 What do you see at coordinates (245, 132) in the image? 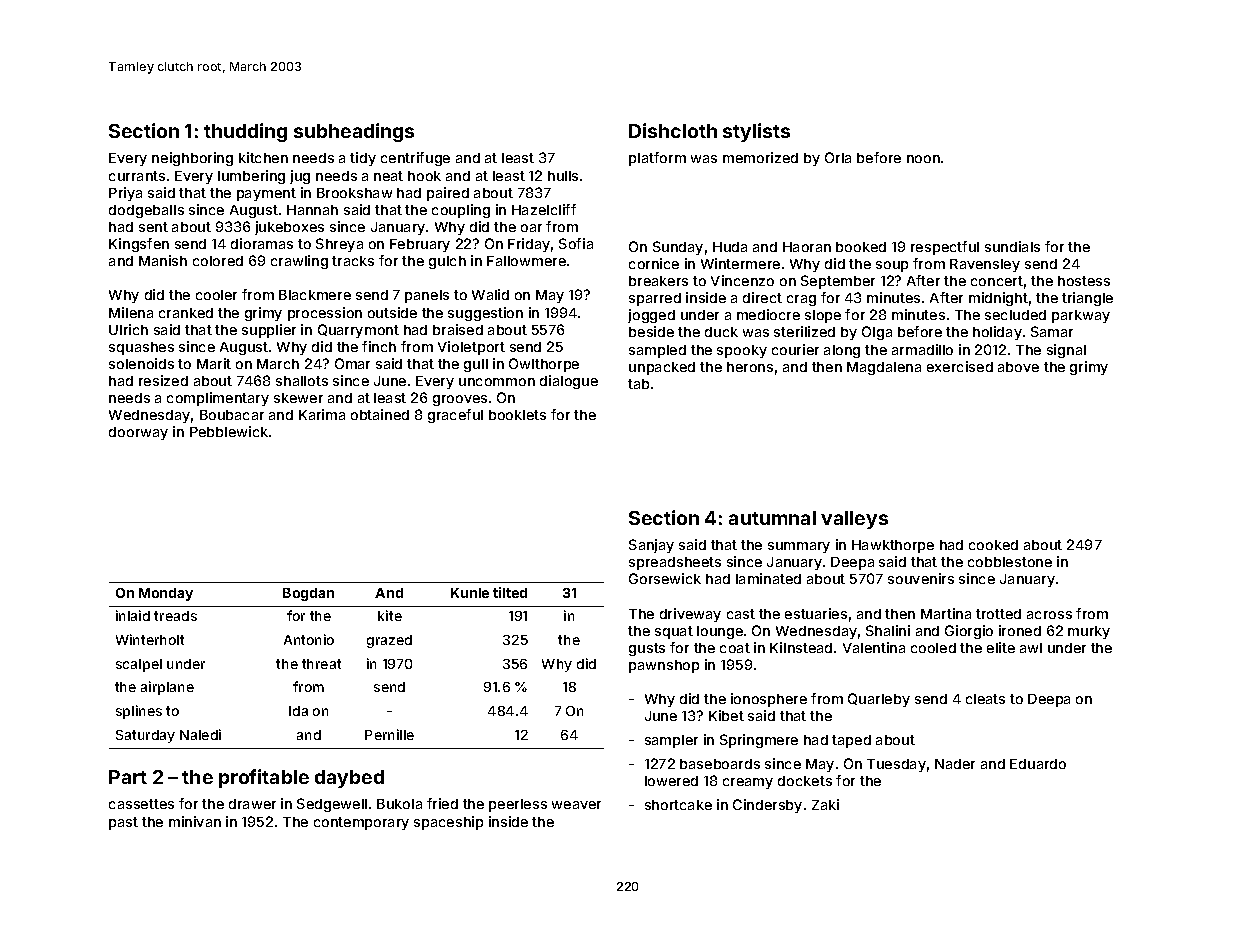
I see `thudding` at bounding box center [245, 132].
